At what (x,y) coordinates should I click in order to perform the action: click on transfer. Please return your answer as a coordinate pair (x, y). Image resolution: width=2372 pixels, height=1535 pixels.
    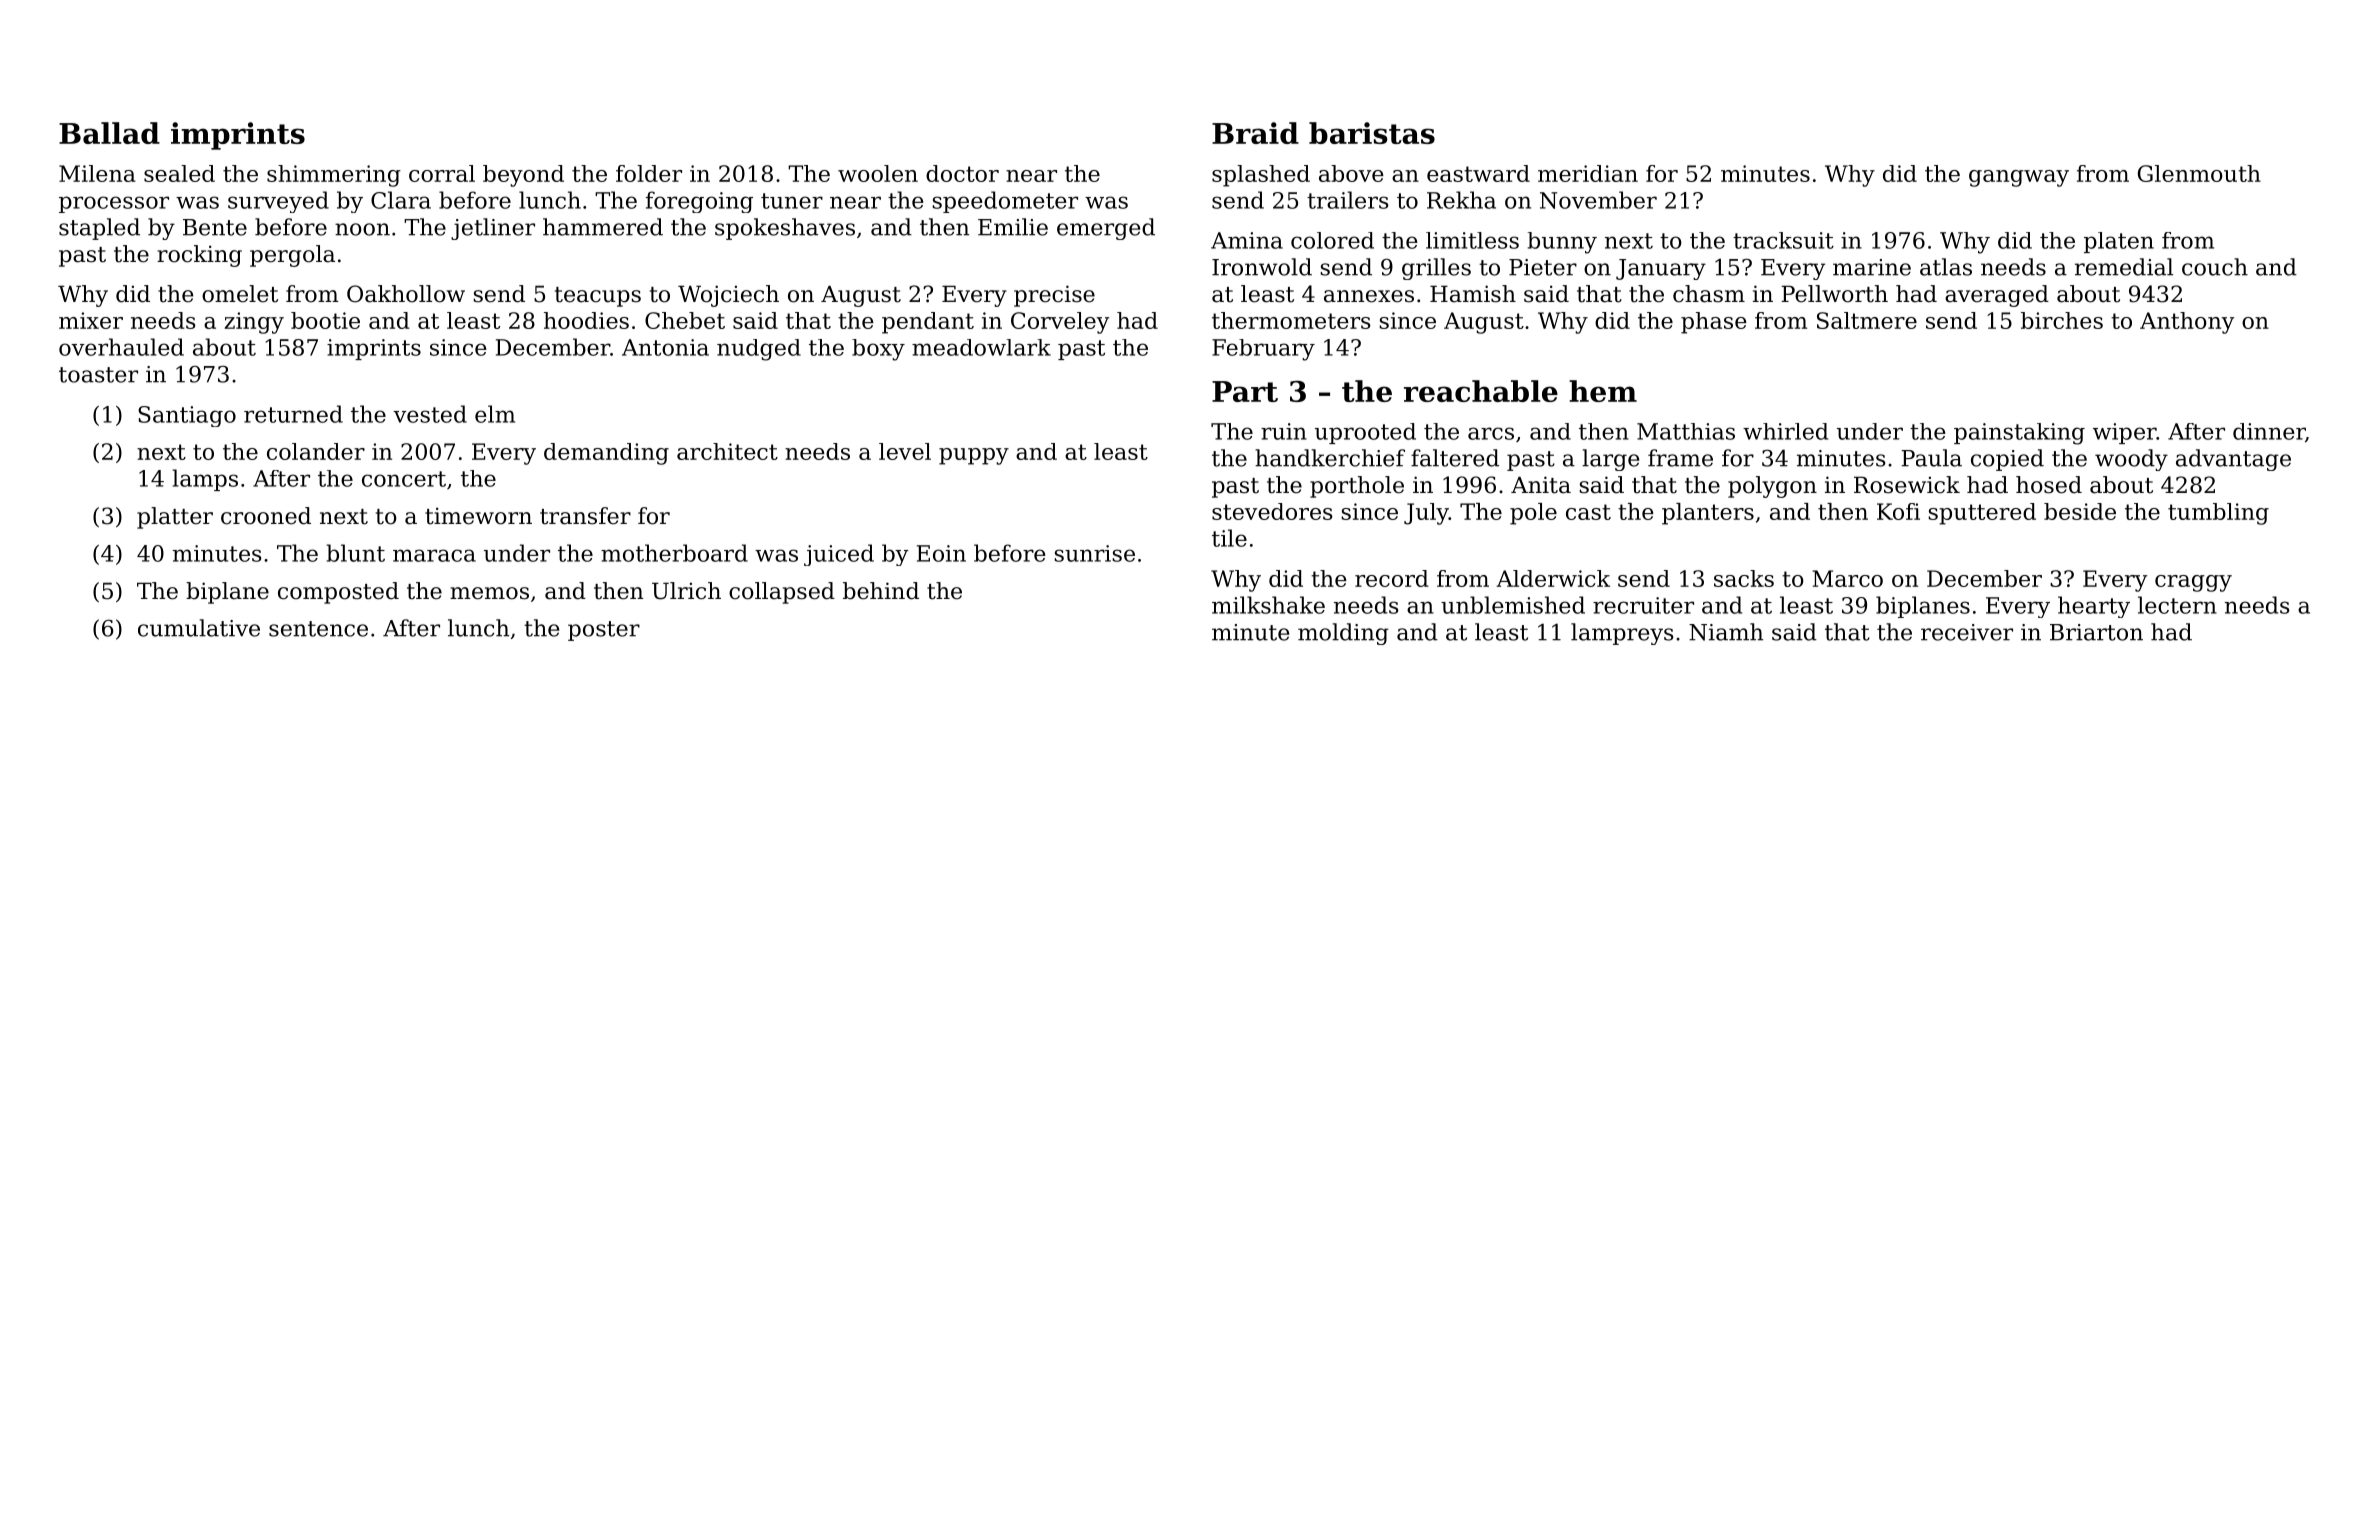
    Looking at the image, I should click on (585, 516).
